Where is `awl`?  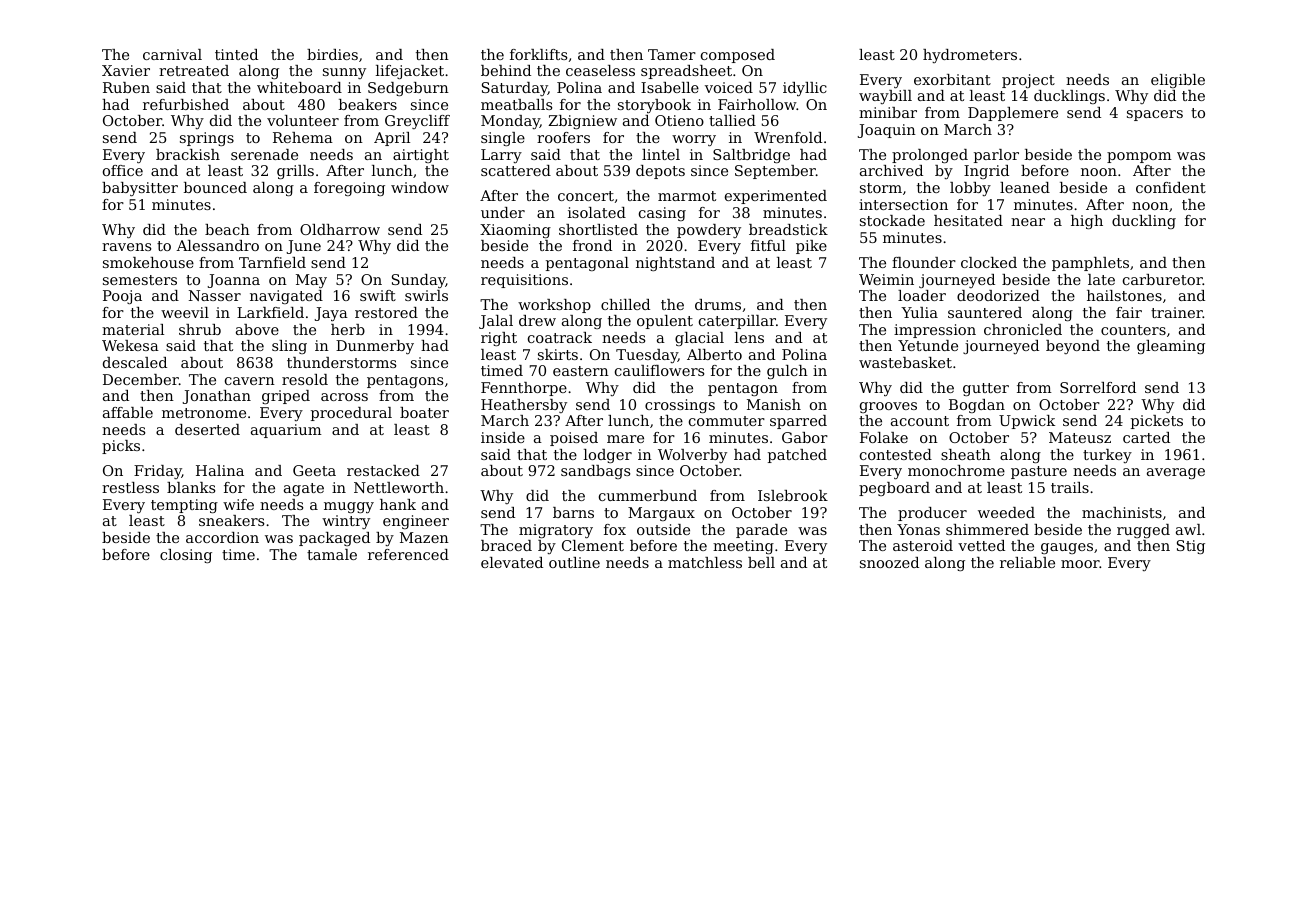 awl is located at coordinates (1188, 529).
